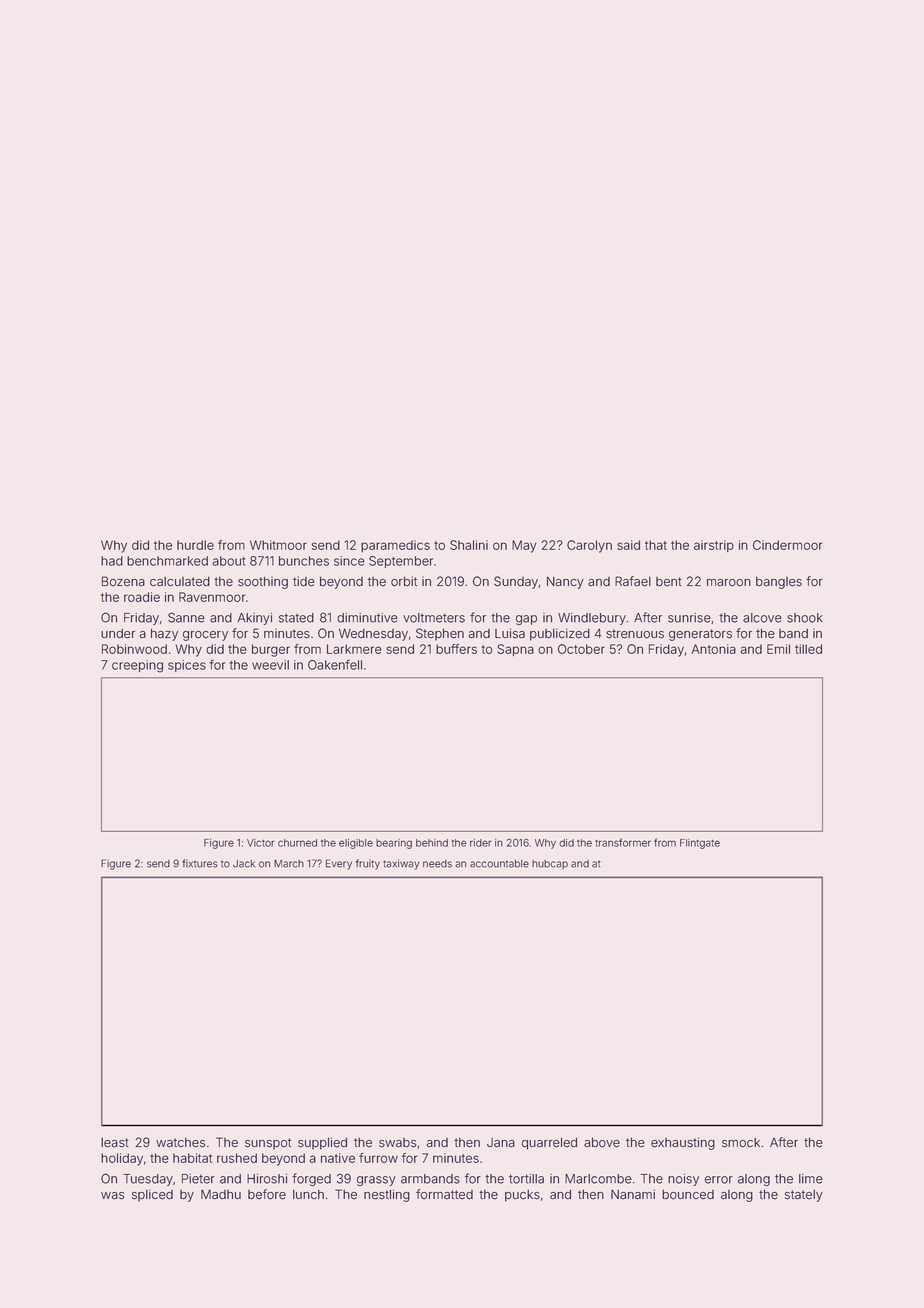  Describe the element at coordinates (112, 561) in the image. I see `had` at that location.
